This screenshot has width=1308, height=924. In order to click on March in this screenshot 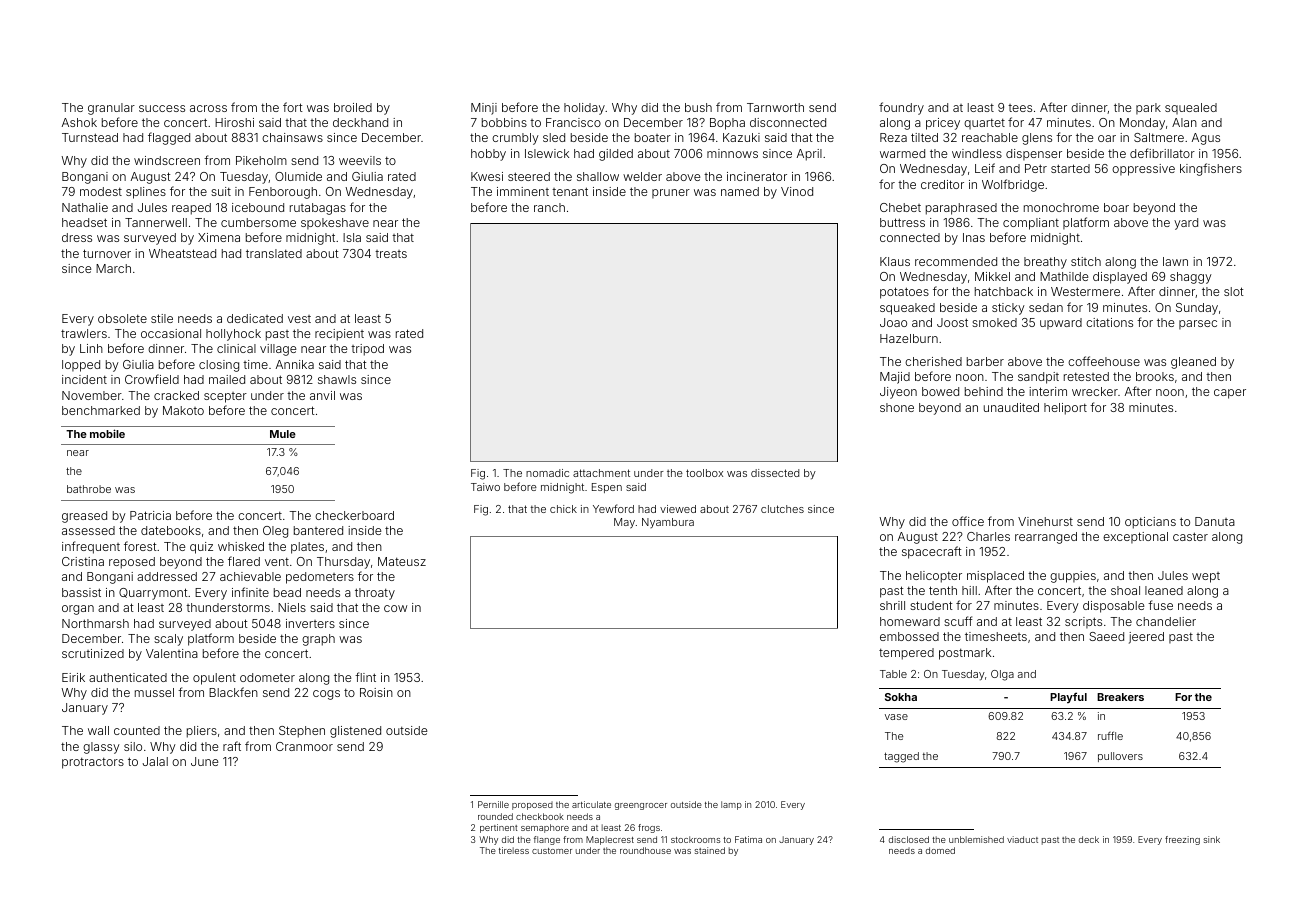, I will do `click(113, 268)`.
